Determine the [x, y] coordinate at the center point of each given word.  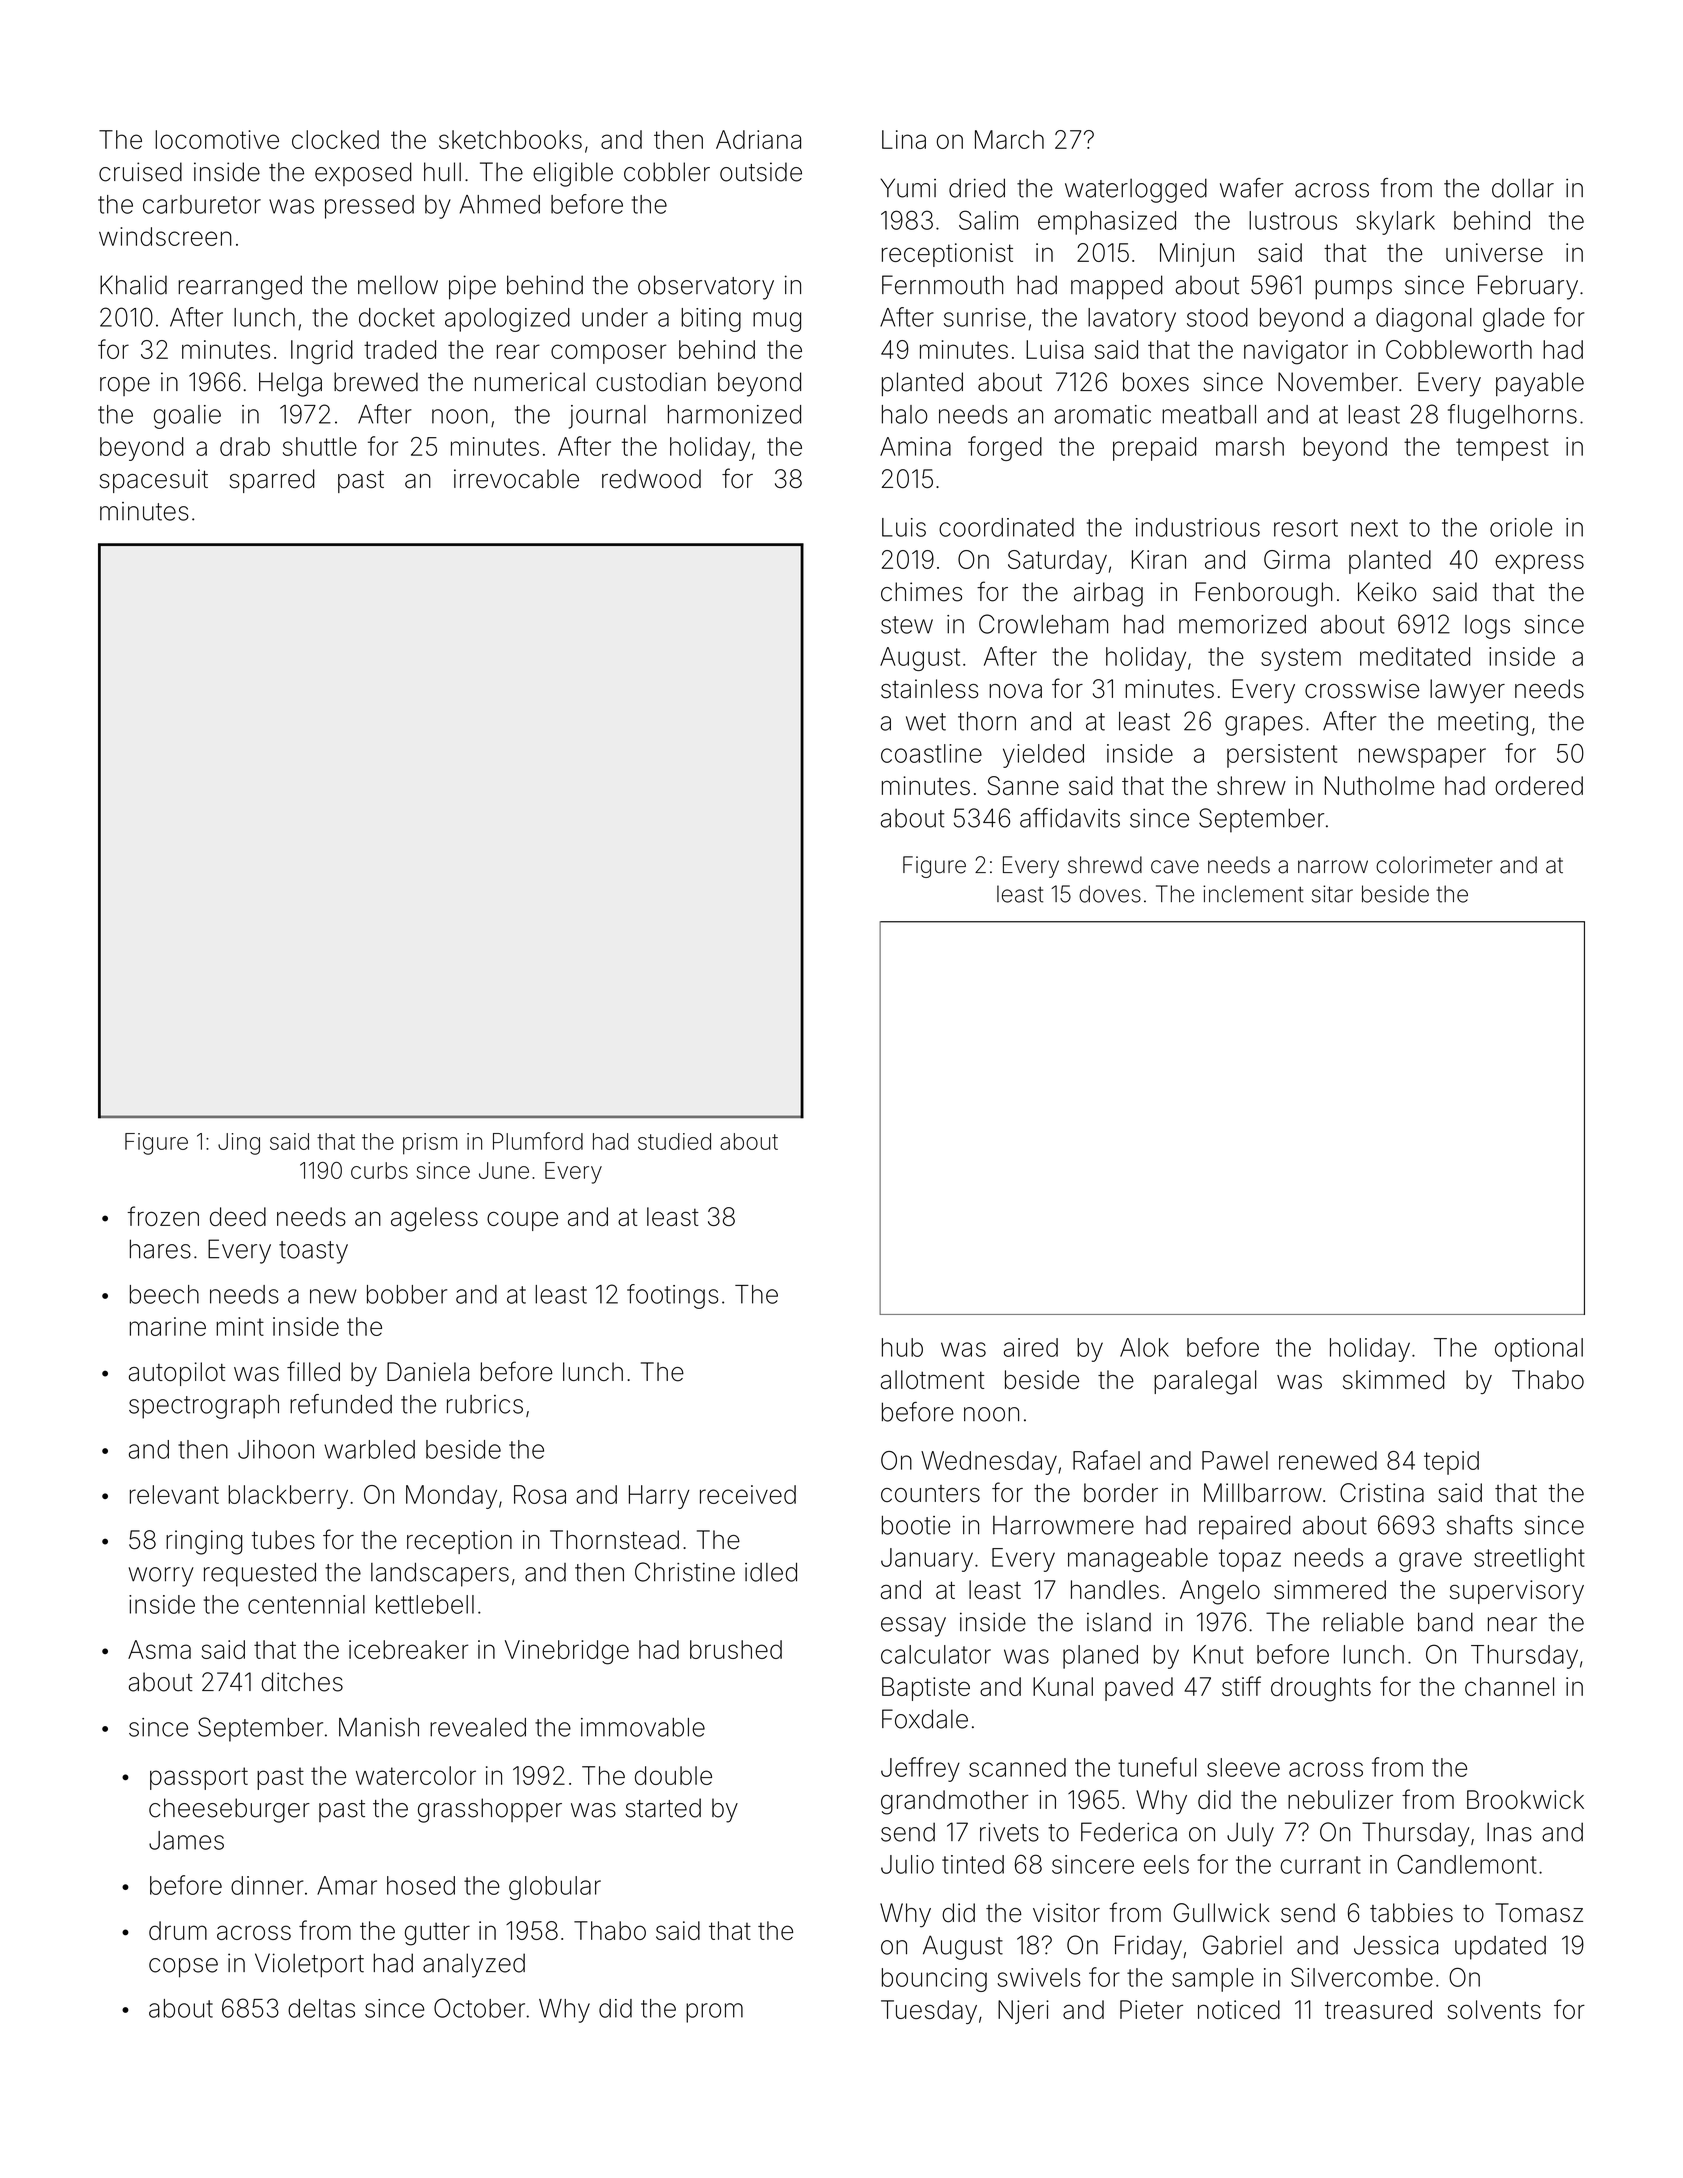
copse [183, 1968]
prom [714, 2013]
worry [161, 1577]
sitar [1332, 894]
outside [761, 172]
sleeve [1243, 1767]
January [927, 1560]
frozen [163, 1216]
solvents [1494, 2009]
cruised [140, 172]
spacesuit [154, 481]
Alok [1144, 1347]
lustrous [1293, 220]
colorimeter [1434, 865]
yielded [1043, 756]
